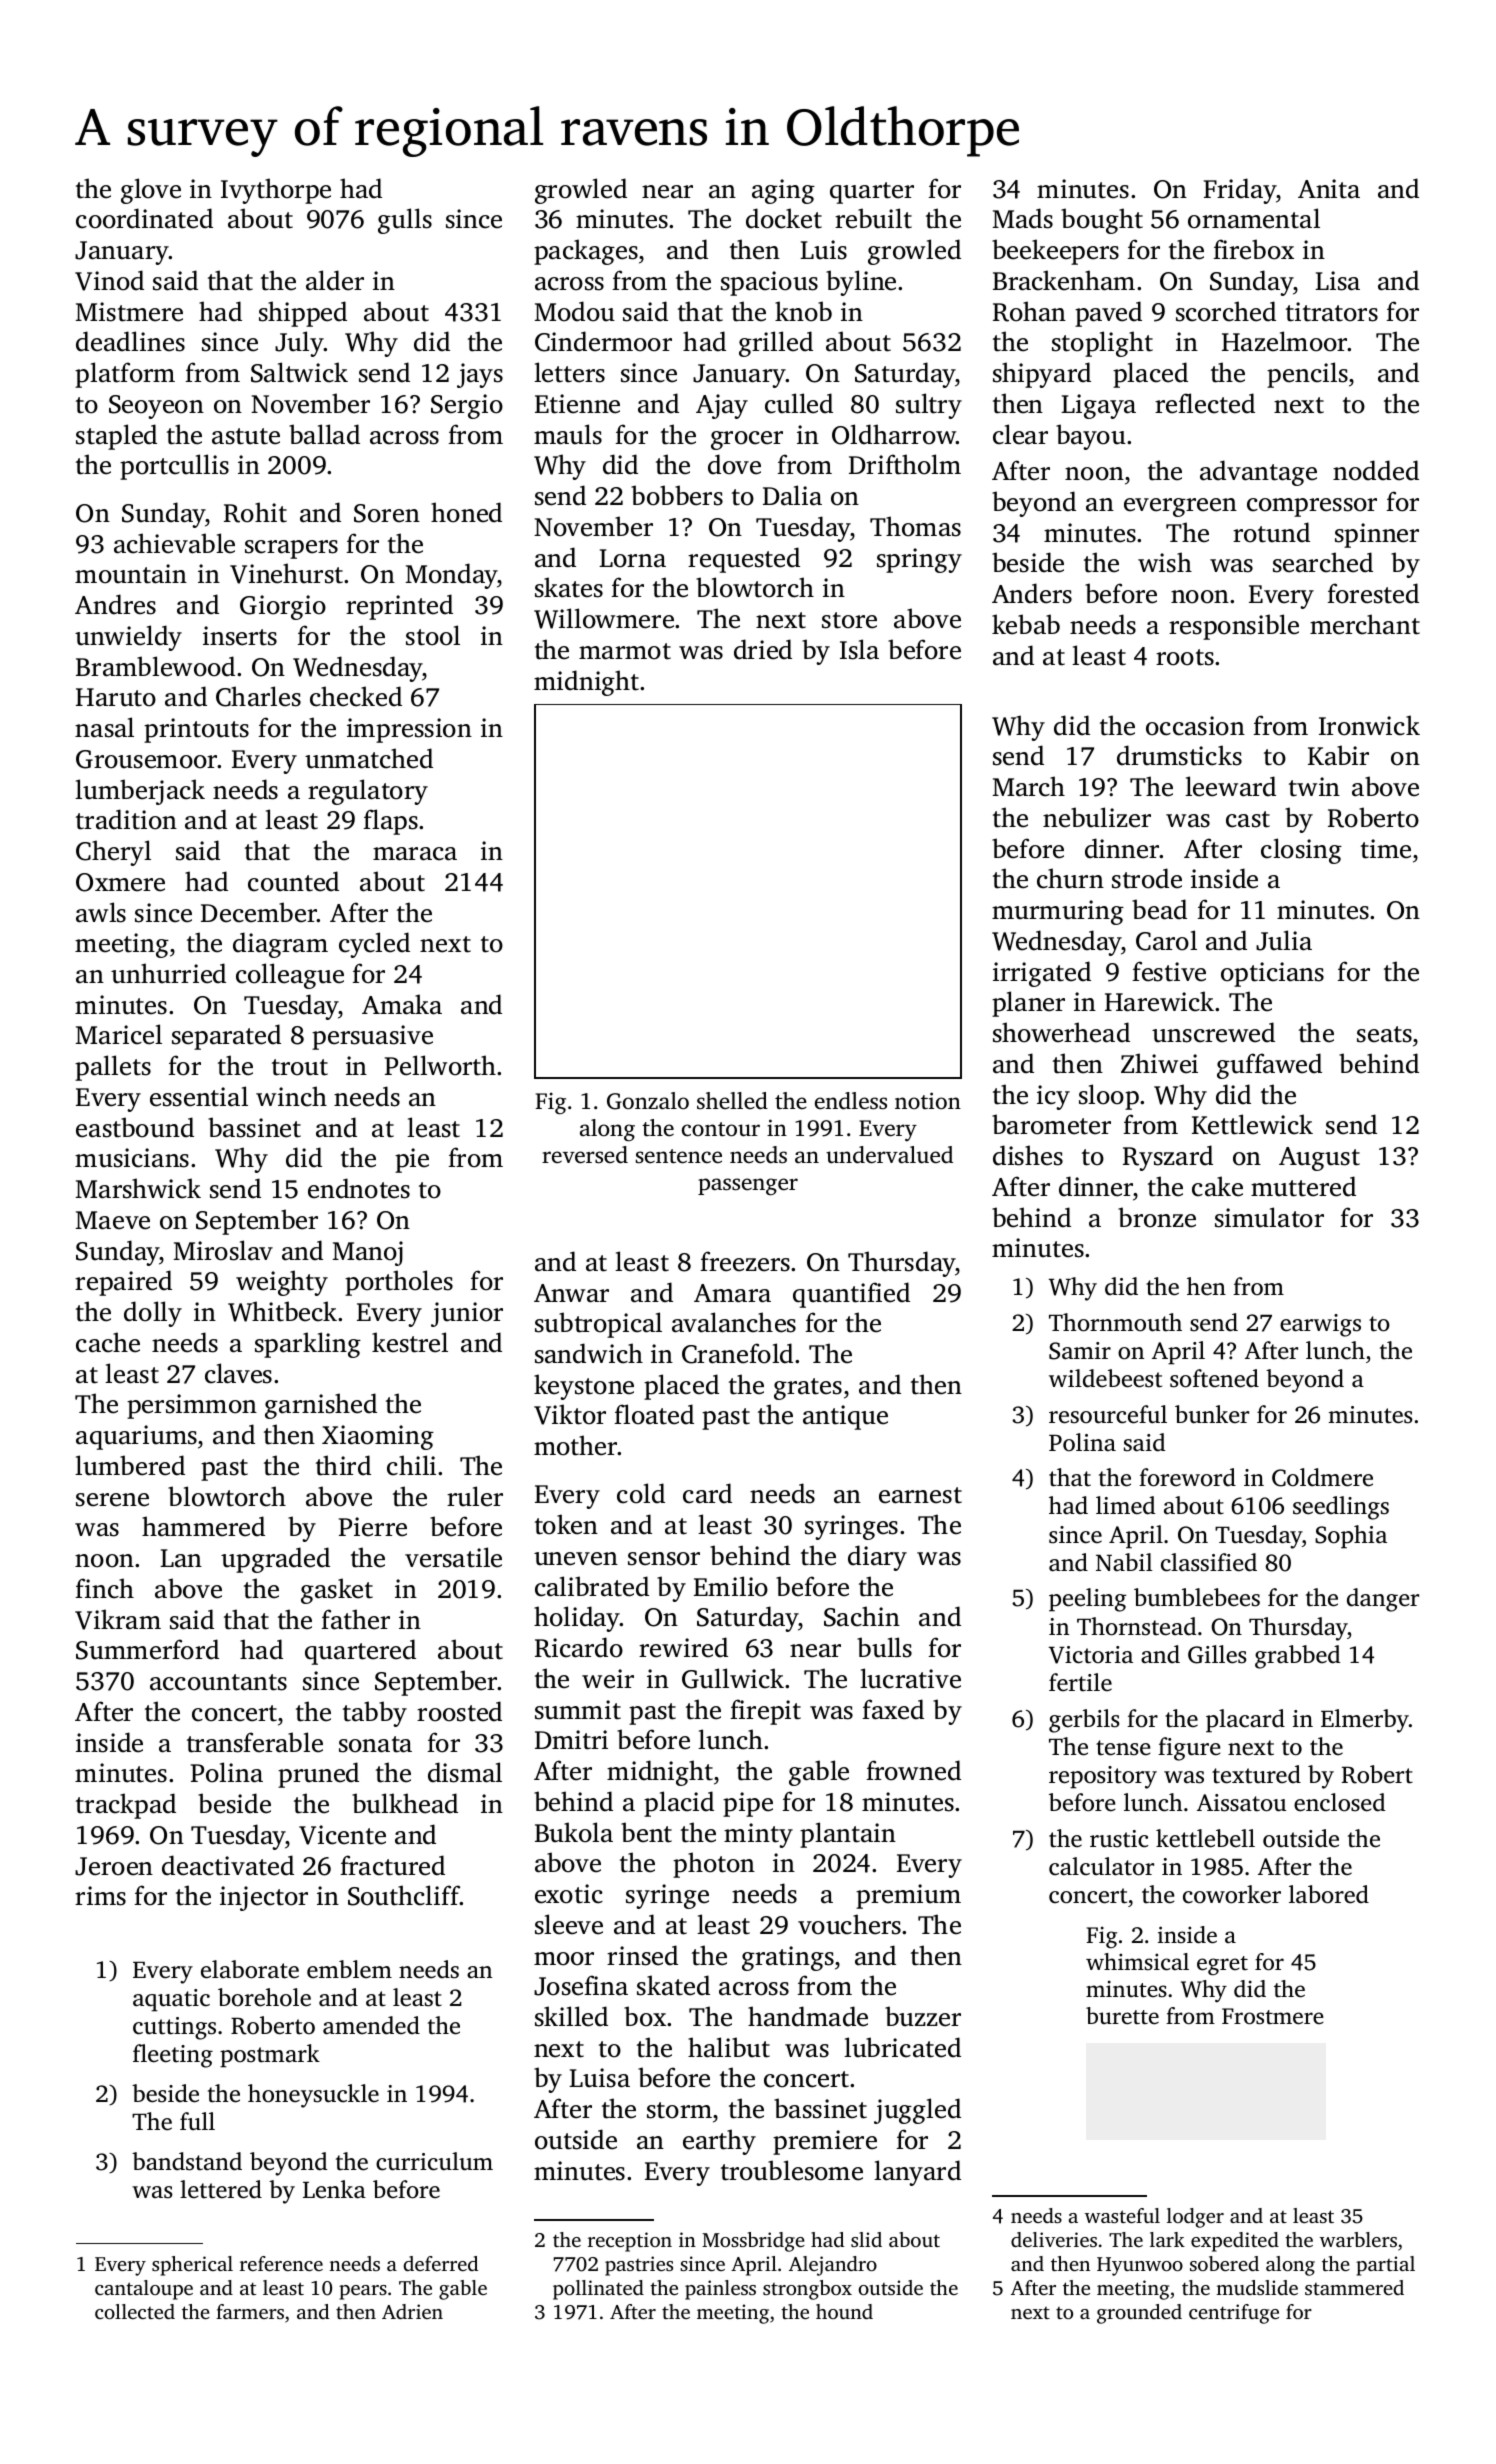 This screenshot has height=2464, width=1496. Describe the element at coordinates (1234, 2314) in the screenshot. I see `centrifuge` at that location.
